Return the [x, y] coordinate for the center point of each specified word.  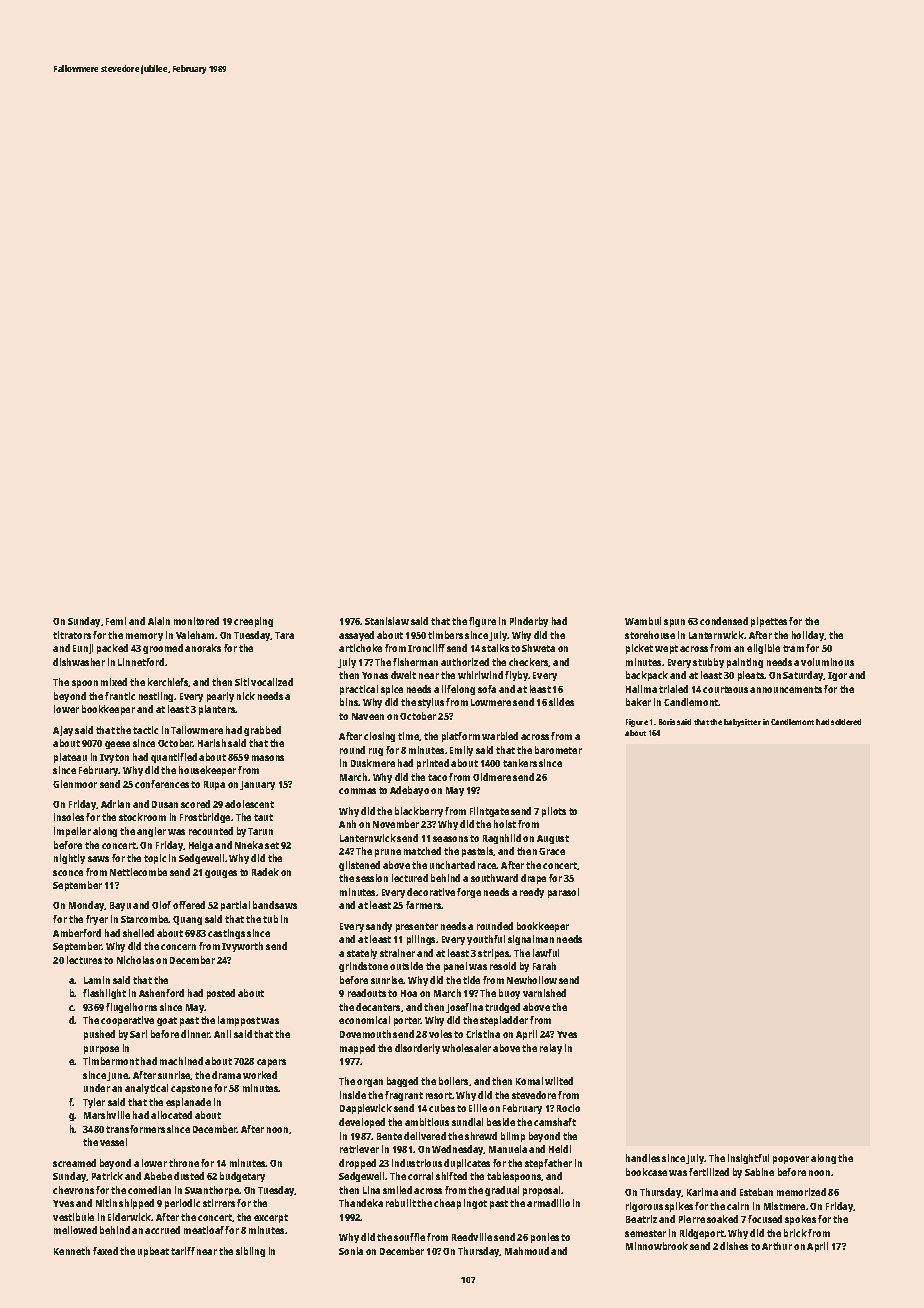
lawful [546, 953]
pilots [554, 812]
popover [791, 1160]
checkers [529, 662]
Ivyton [114, 758]
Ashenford [161, 993]
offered [189, 905]
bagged [402, 1082]
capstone [191, 1089]
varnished [544, 993]
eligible [763, 649]
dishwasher [79, 662]
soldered [846, 722]
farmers [424, 905]
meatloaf [204, 1230]
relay [551, 1049]
